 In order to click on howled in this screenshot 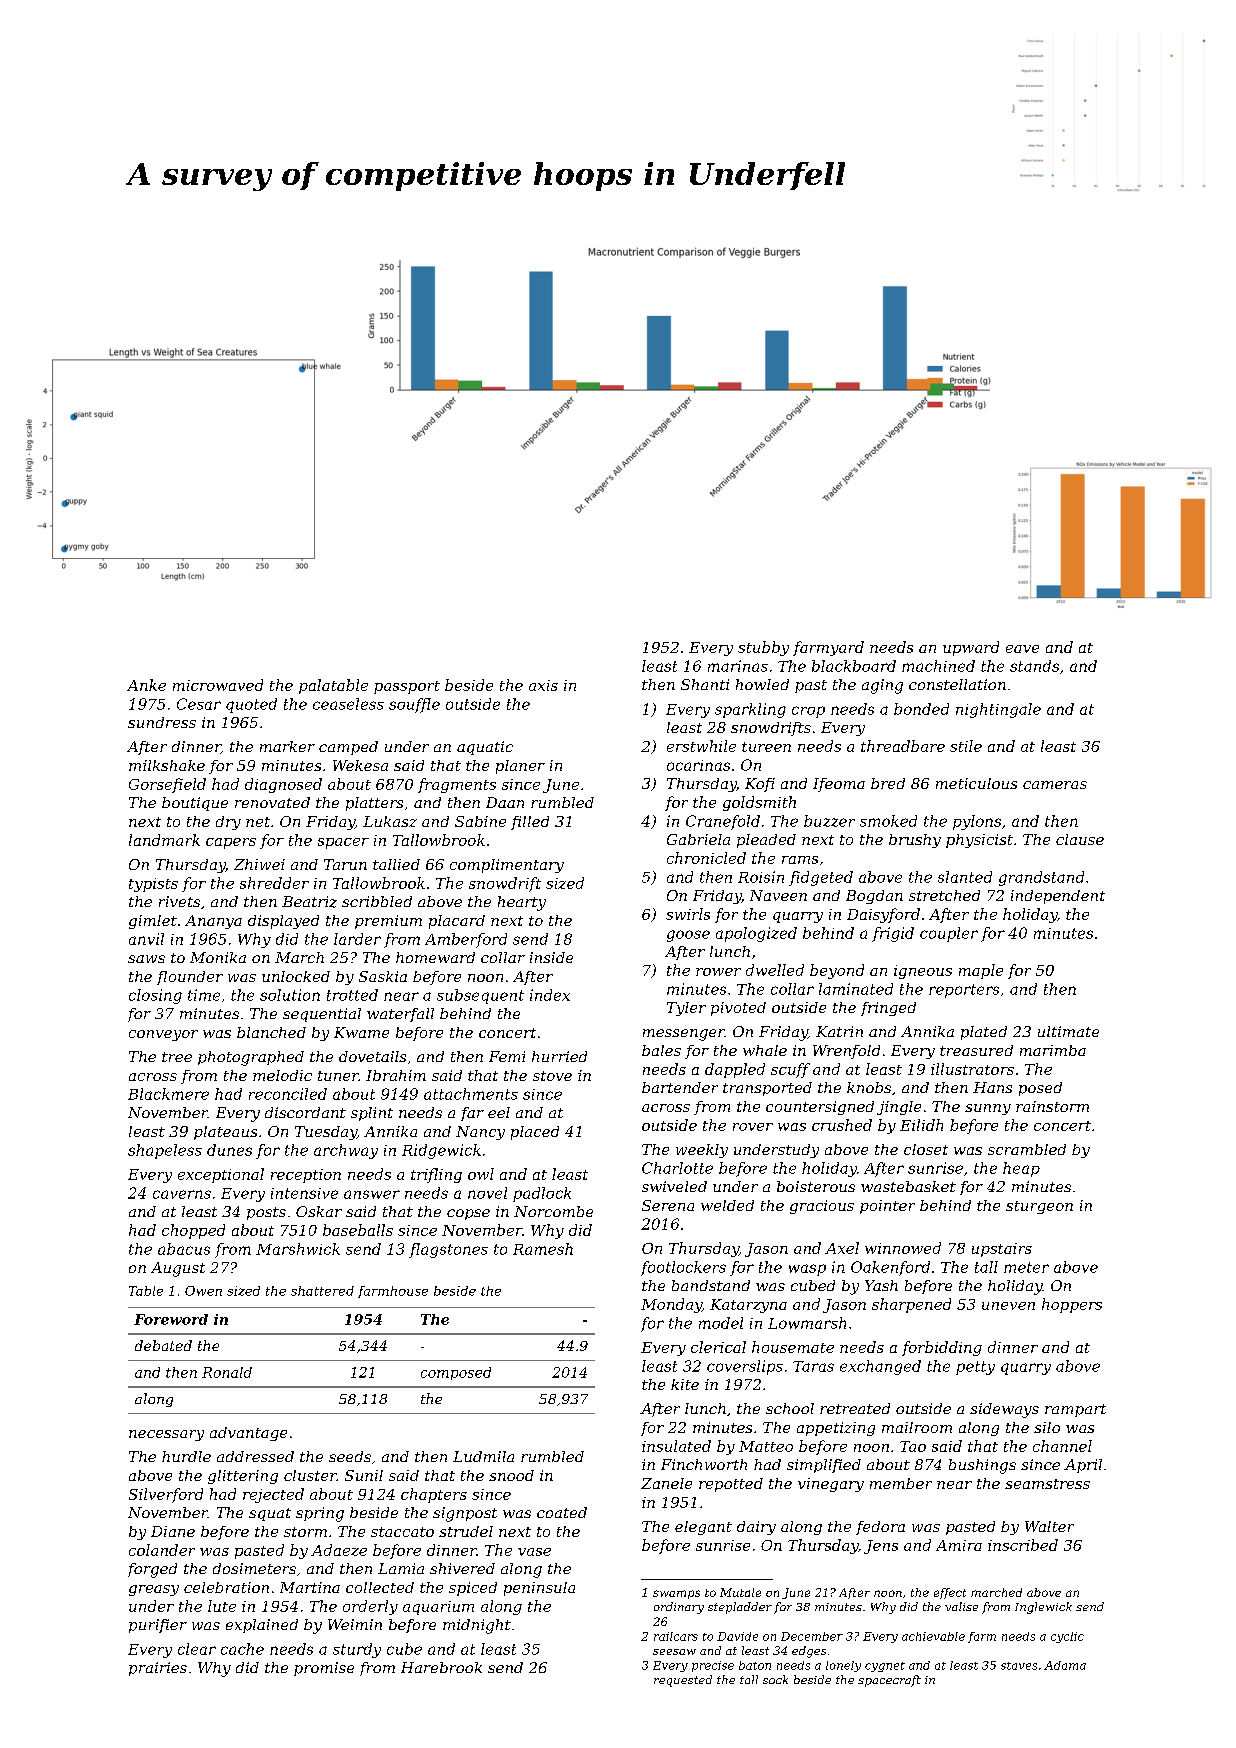, I will do `click(762, 684)`.
